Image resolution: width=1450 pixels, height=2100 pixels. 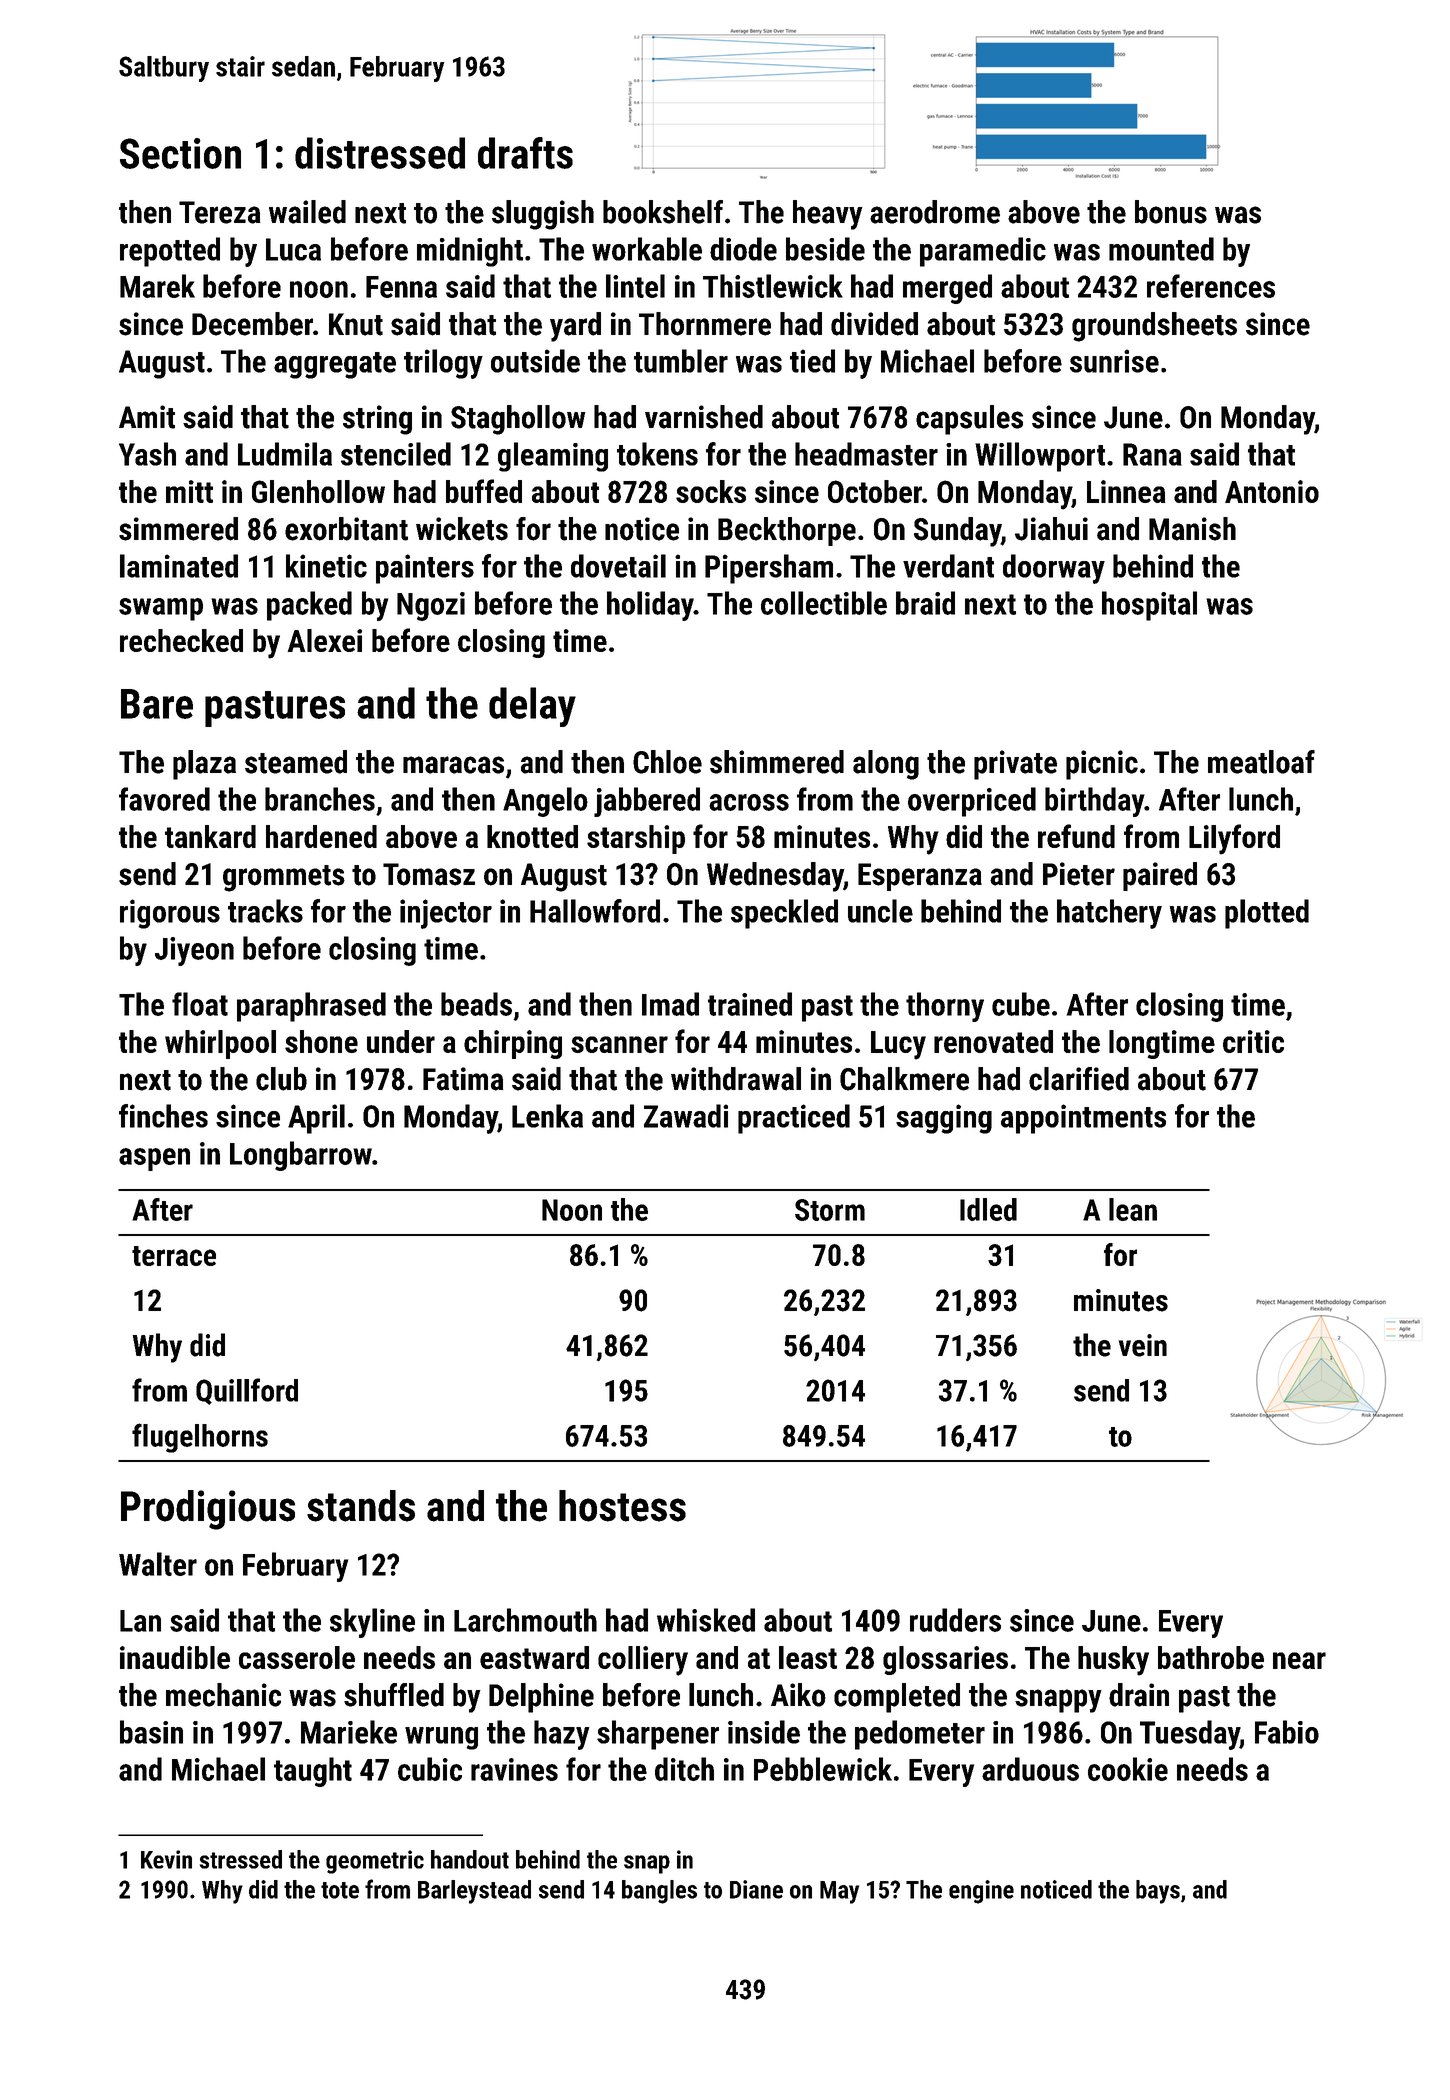 What do you see at coordinates (166, 1859) in the screenshot?
I see `Kevin` at bounding box center [166, 1859].
